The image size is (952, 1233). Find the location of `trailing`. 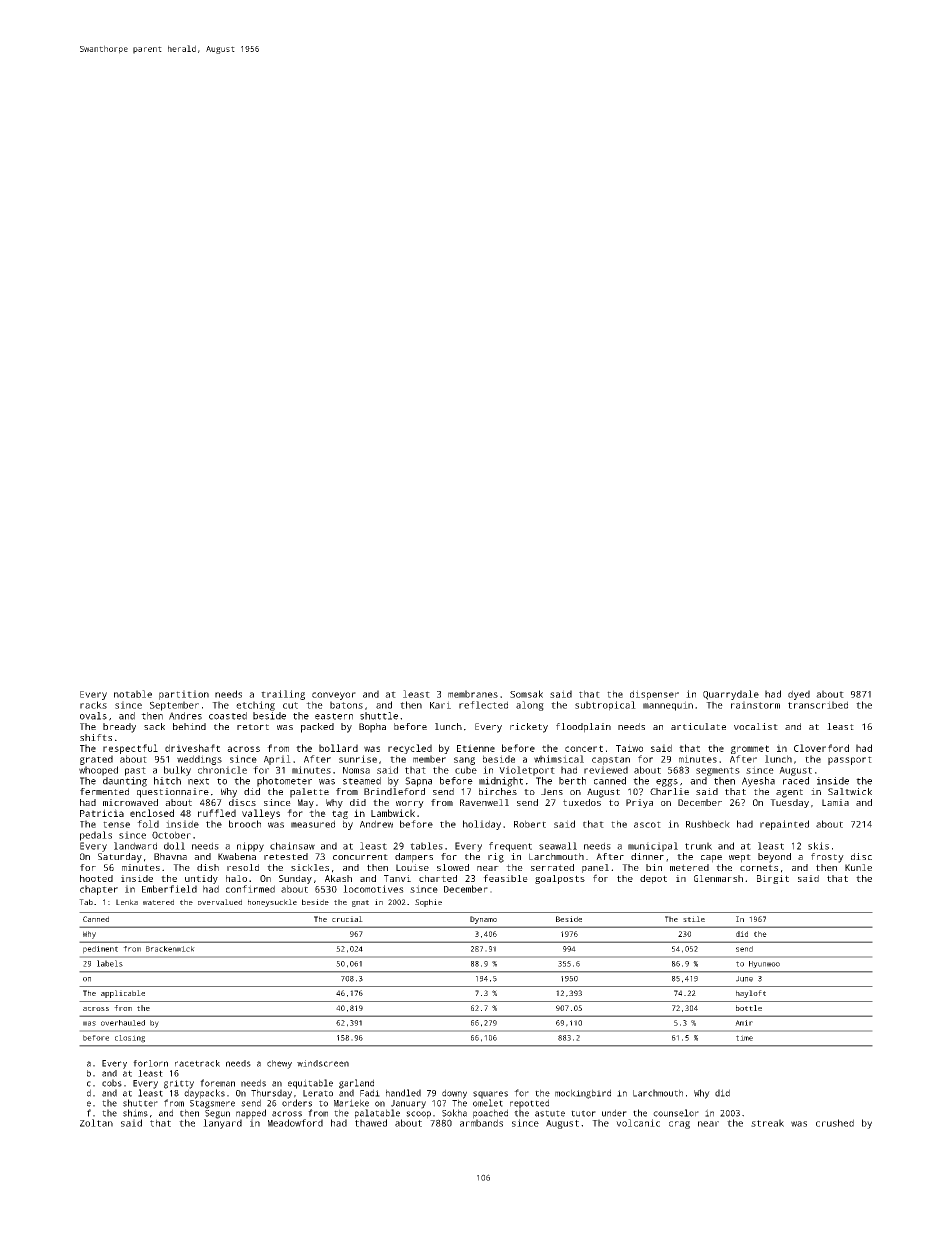

trailing is located at coordinates (283, 695).
